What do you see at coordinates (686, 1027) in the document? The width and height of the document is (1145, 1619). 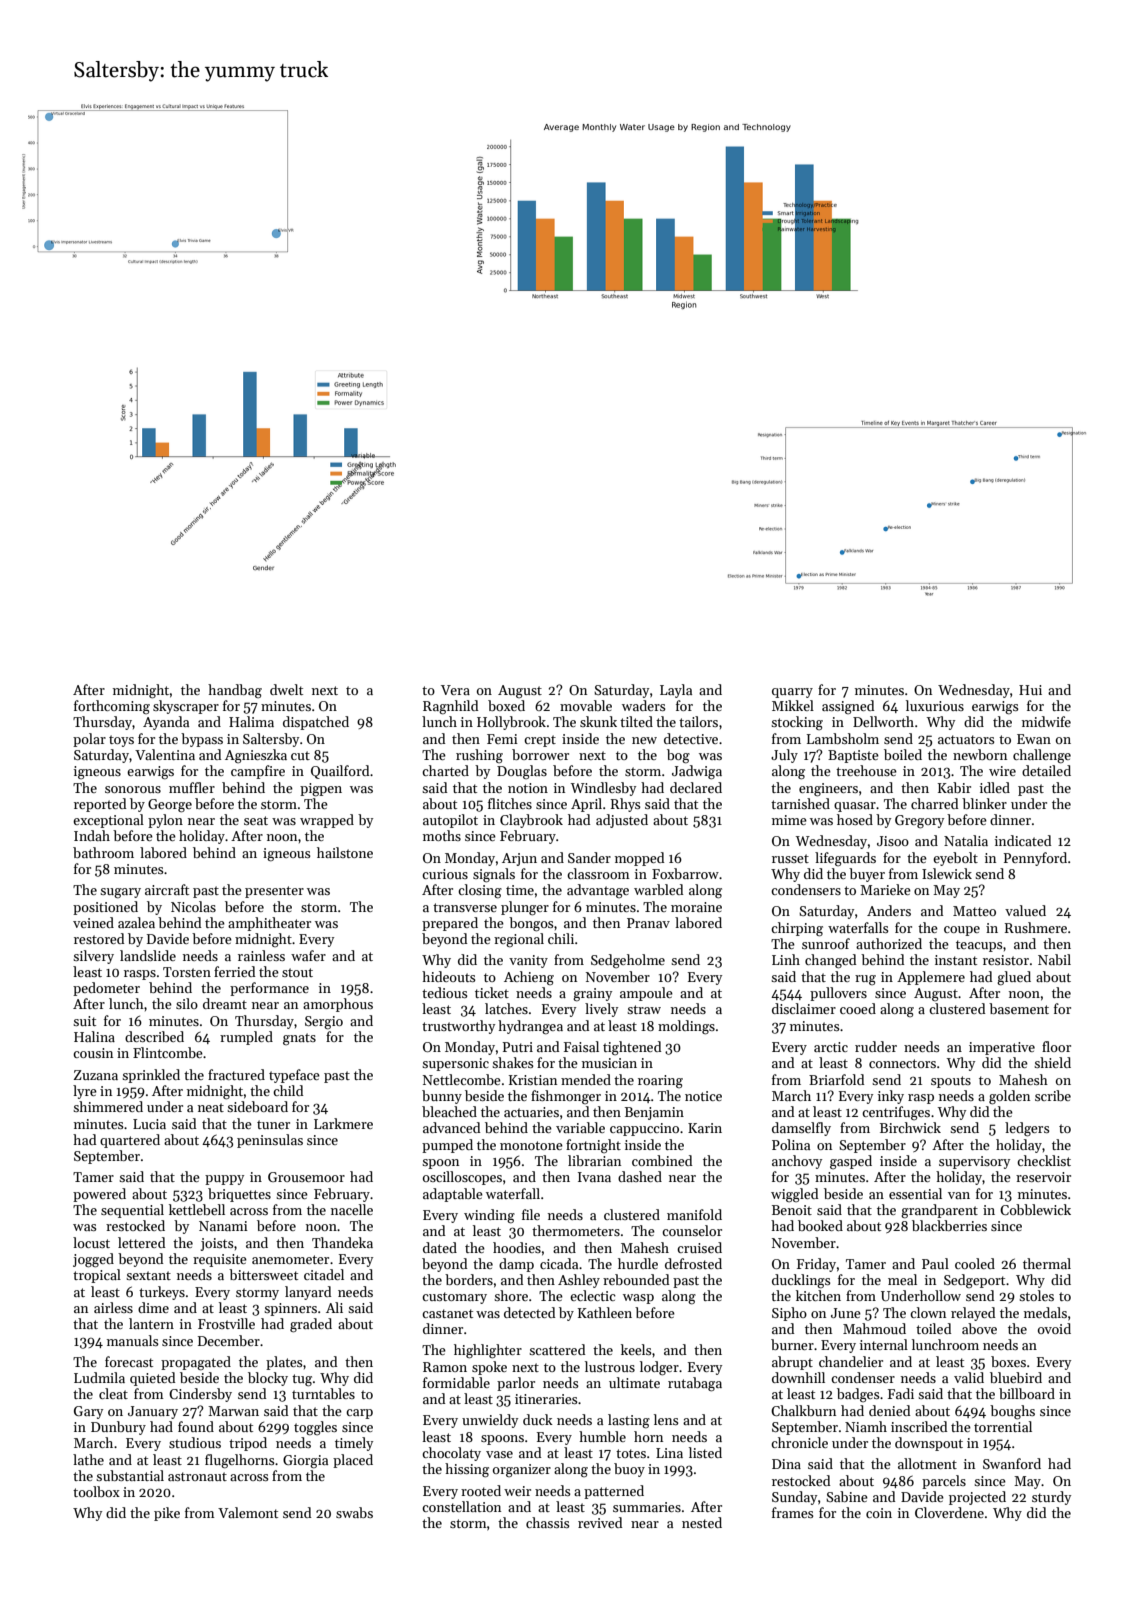 I see `moldings` at bounding box center [686, 1027].
